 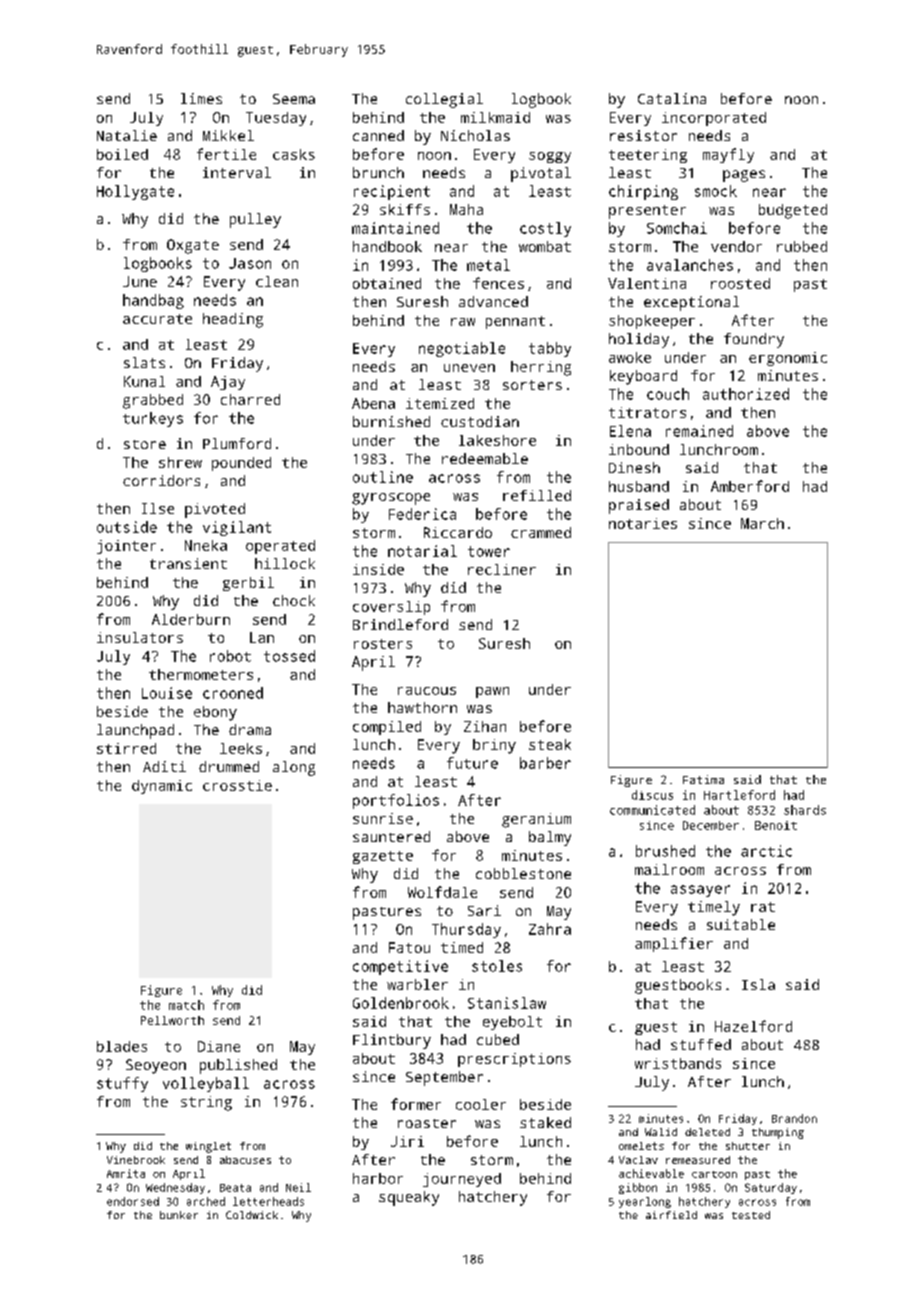 What do you see at coordinates (741, 924) in the image?
I see `suitable` at bounding box center [741, 924].
